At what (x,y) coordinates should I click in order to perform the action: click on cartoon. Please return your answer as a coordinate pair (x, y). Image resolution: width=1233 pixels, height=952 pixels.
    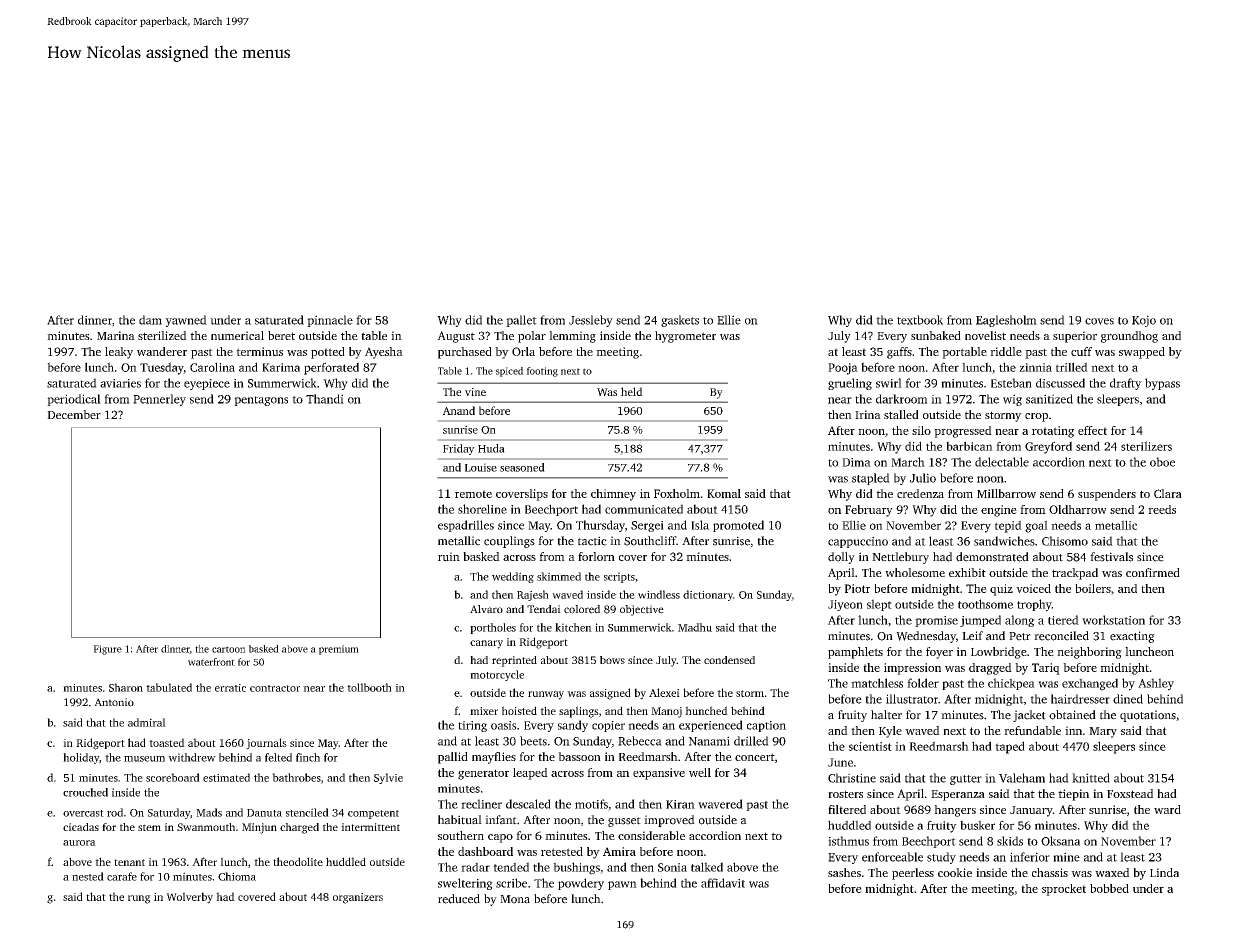
    Looking at the image, I should click on (229, 649).
